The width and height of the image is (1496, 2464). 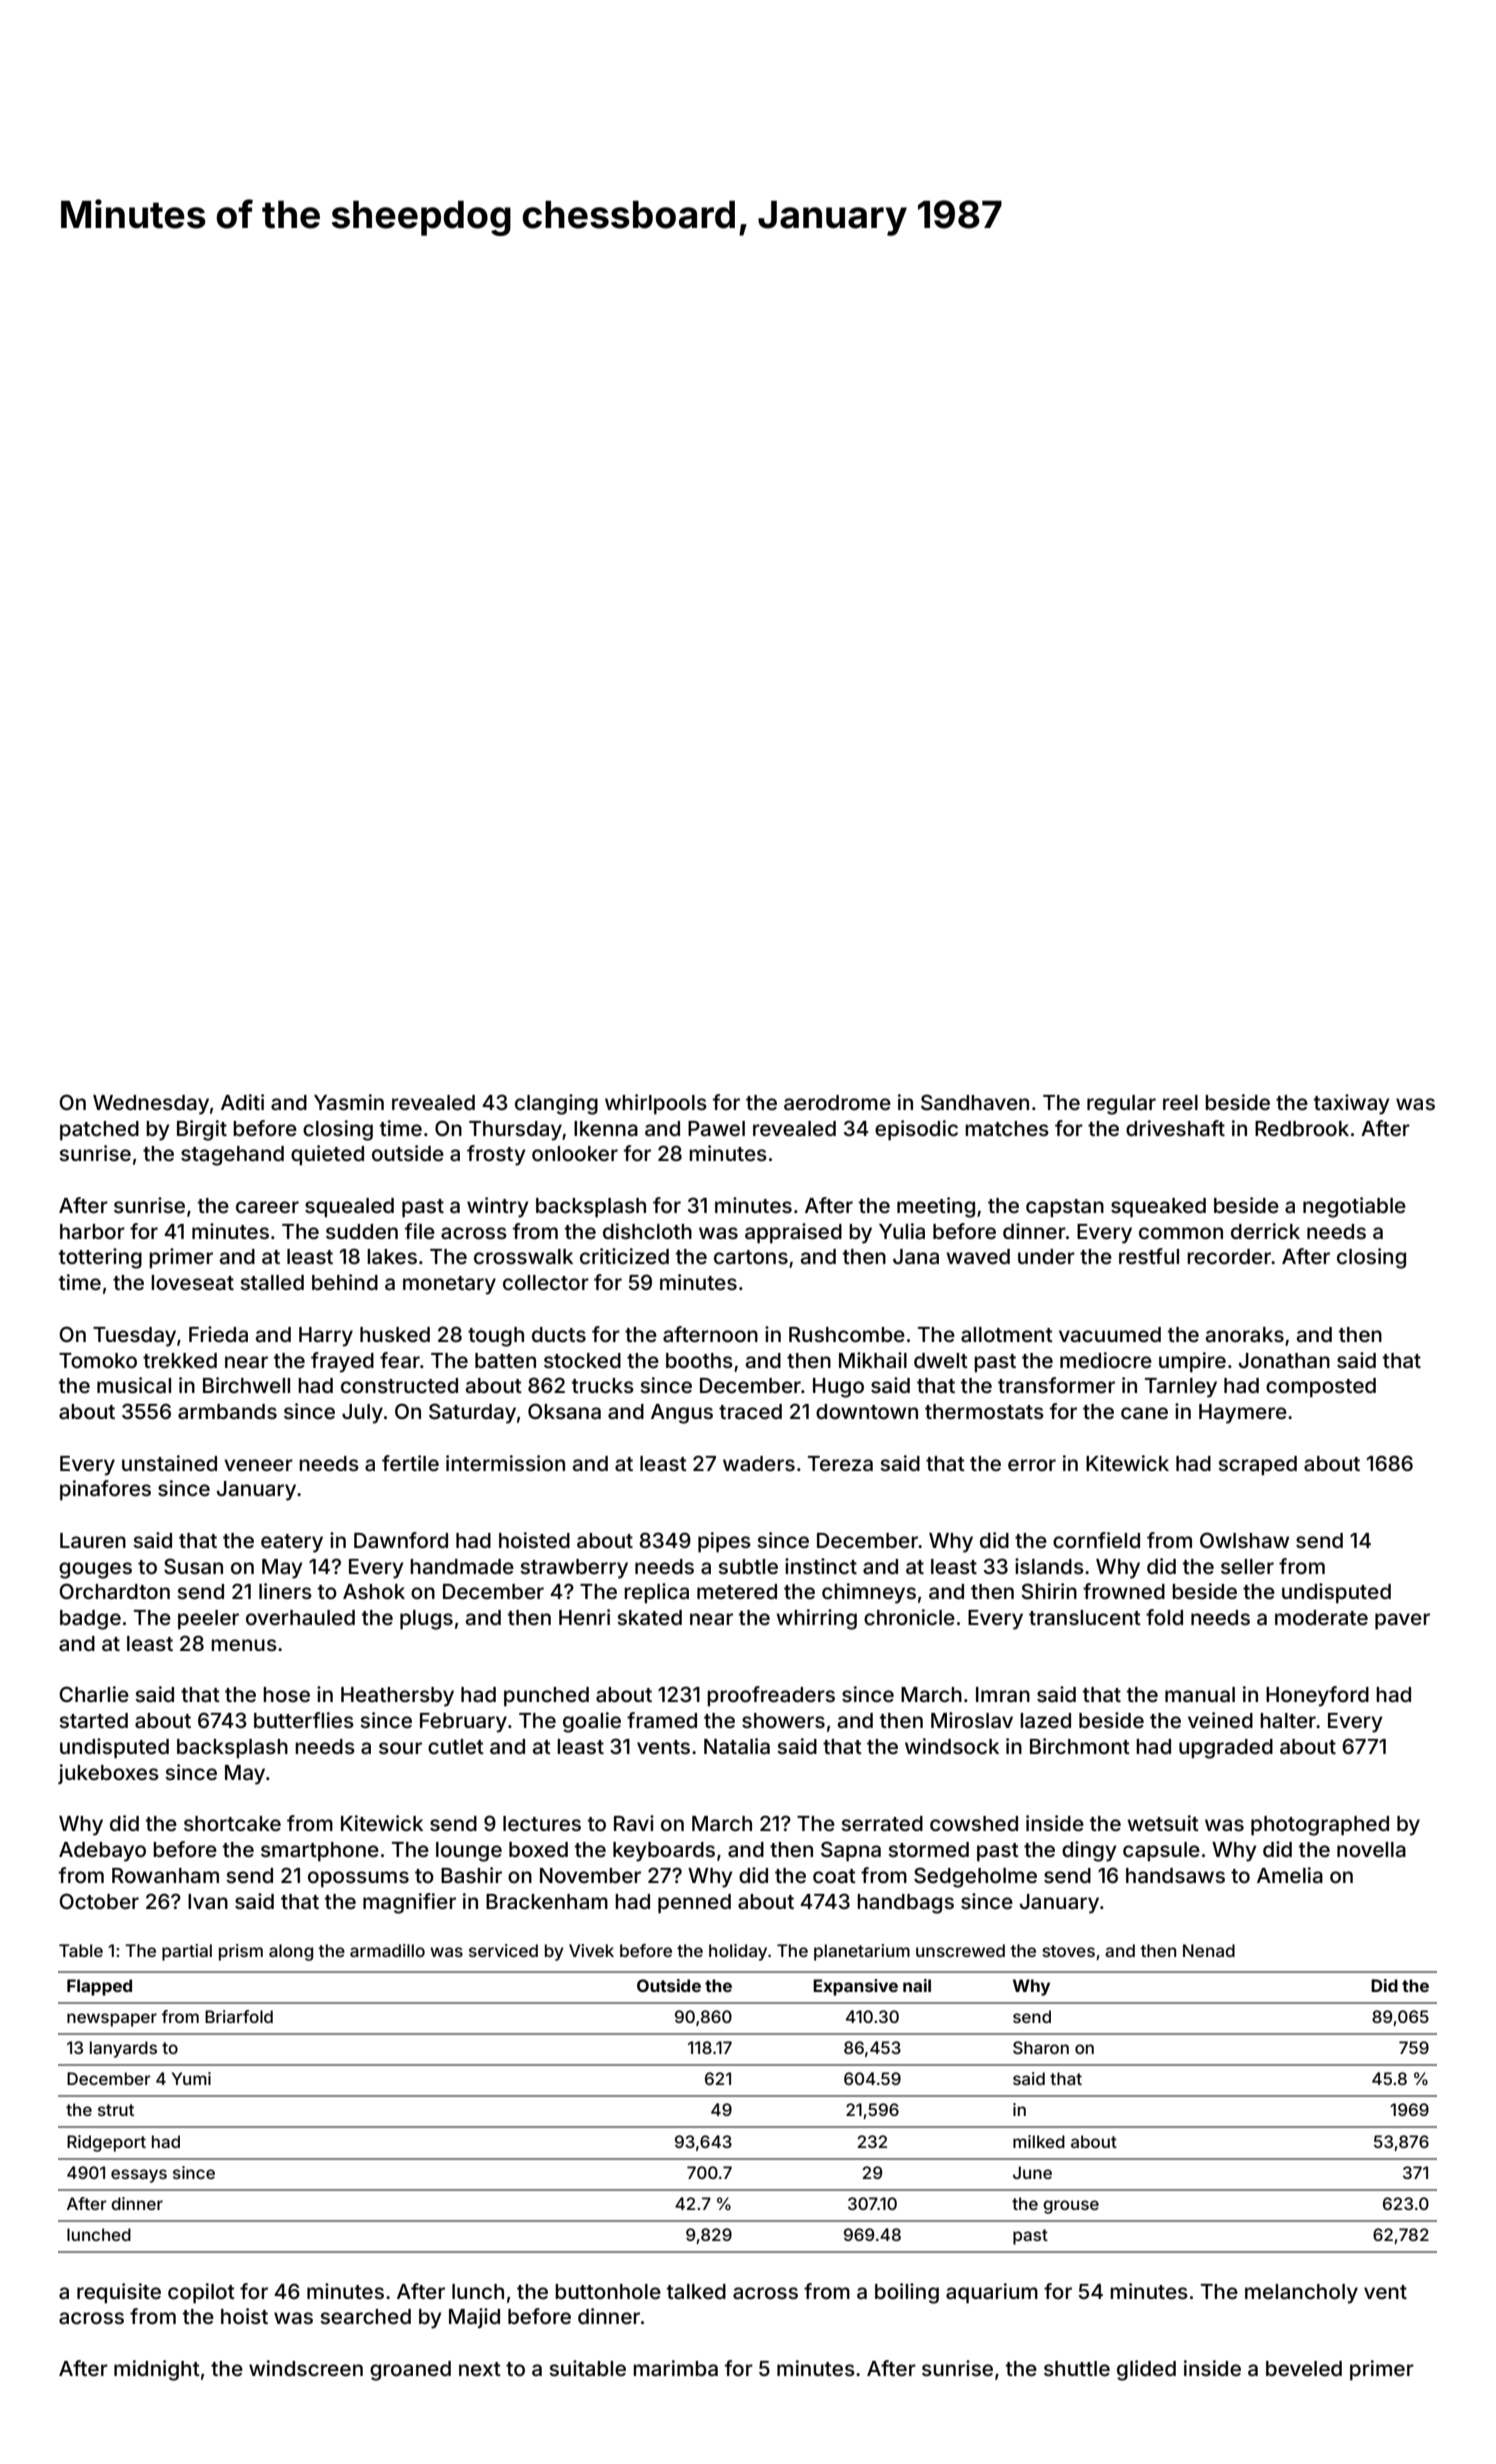 I want to click on holiday, so click(x=738, y=1952).
